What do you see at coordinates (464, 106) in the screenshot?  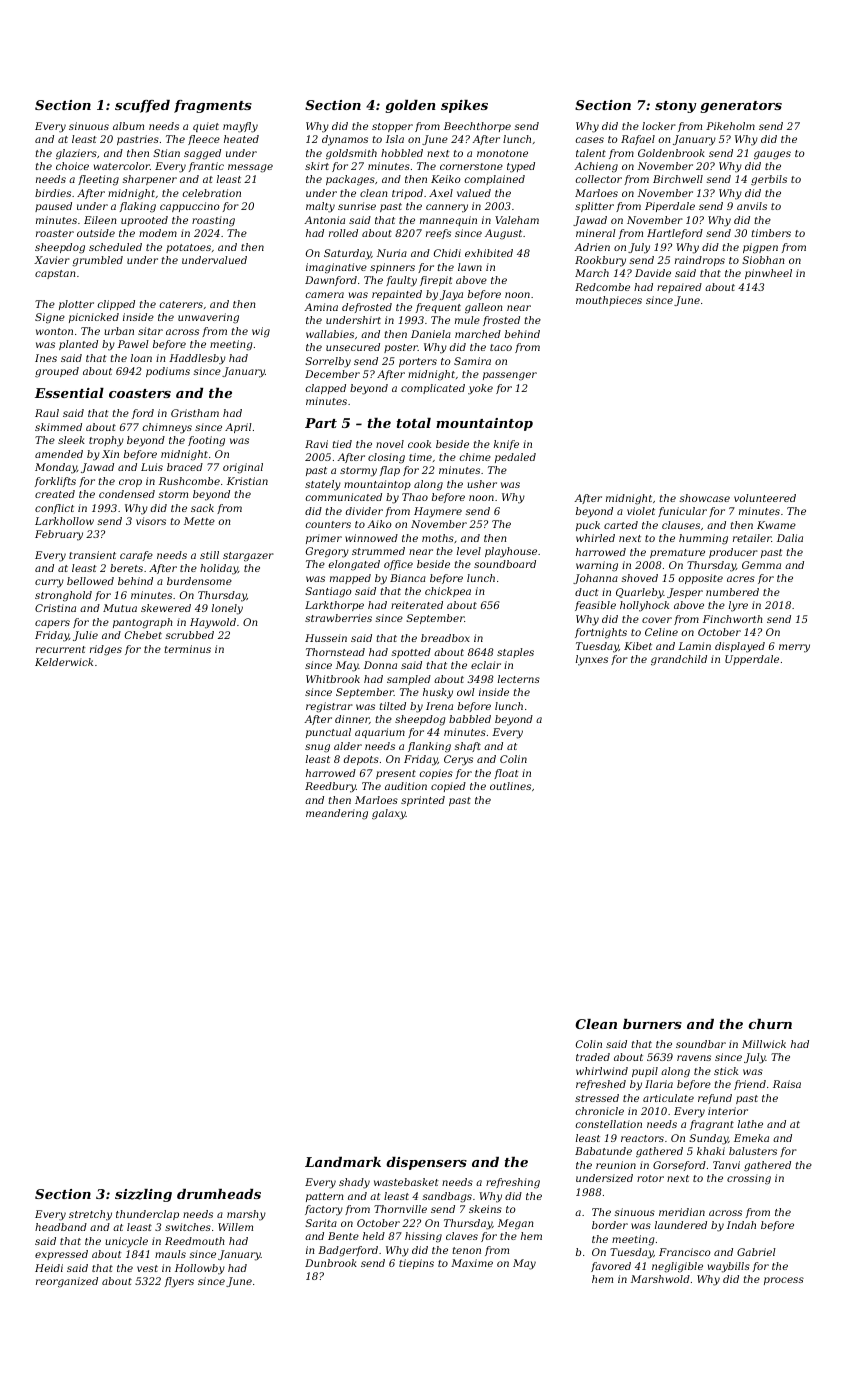 I see `spikes` at bounding box center [464, 106].
